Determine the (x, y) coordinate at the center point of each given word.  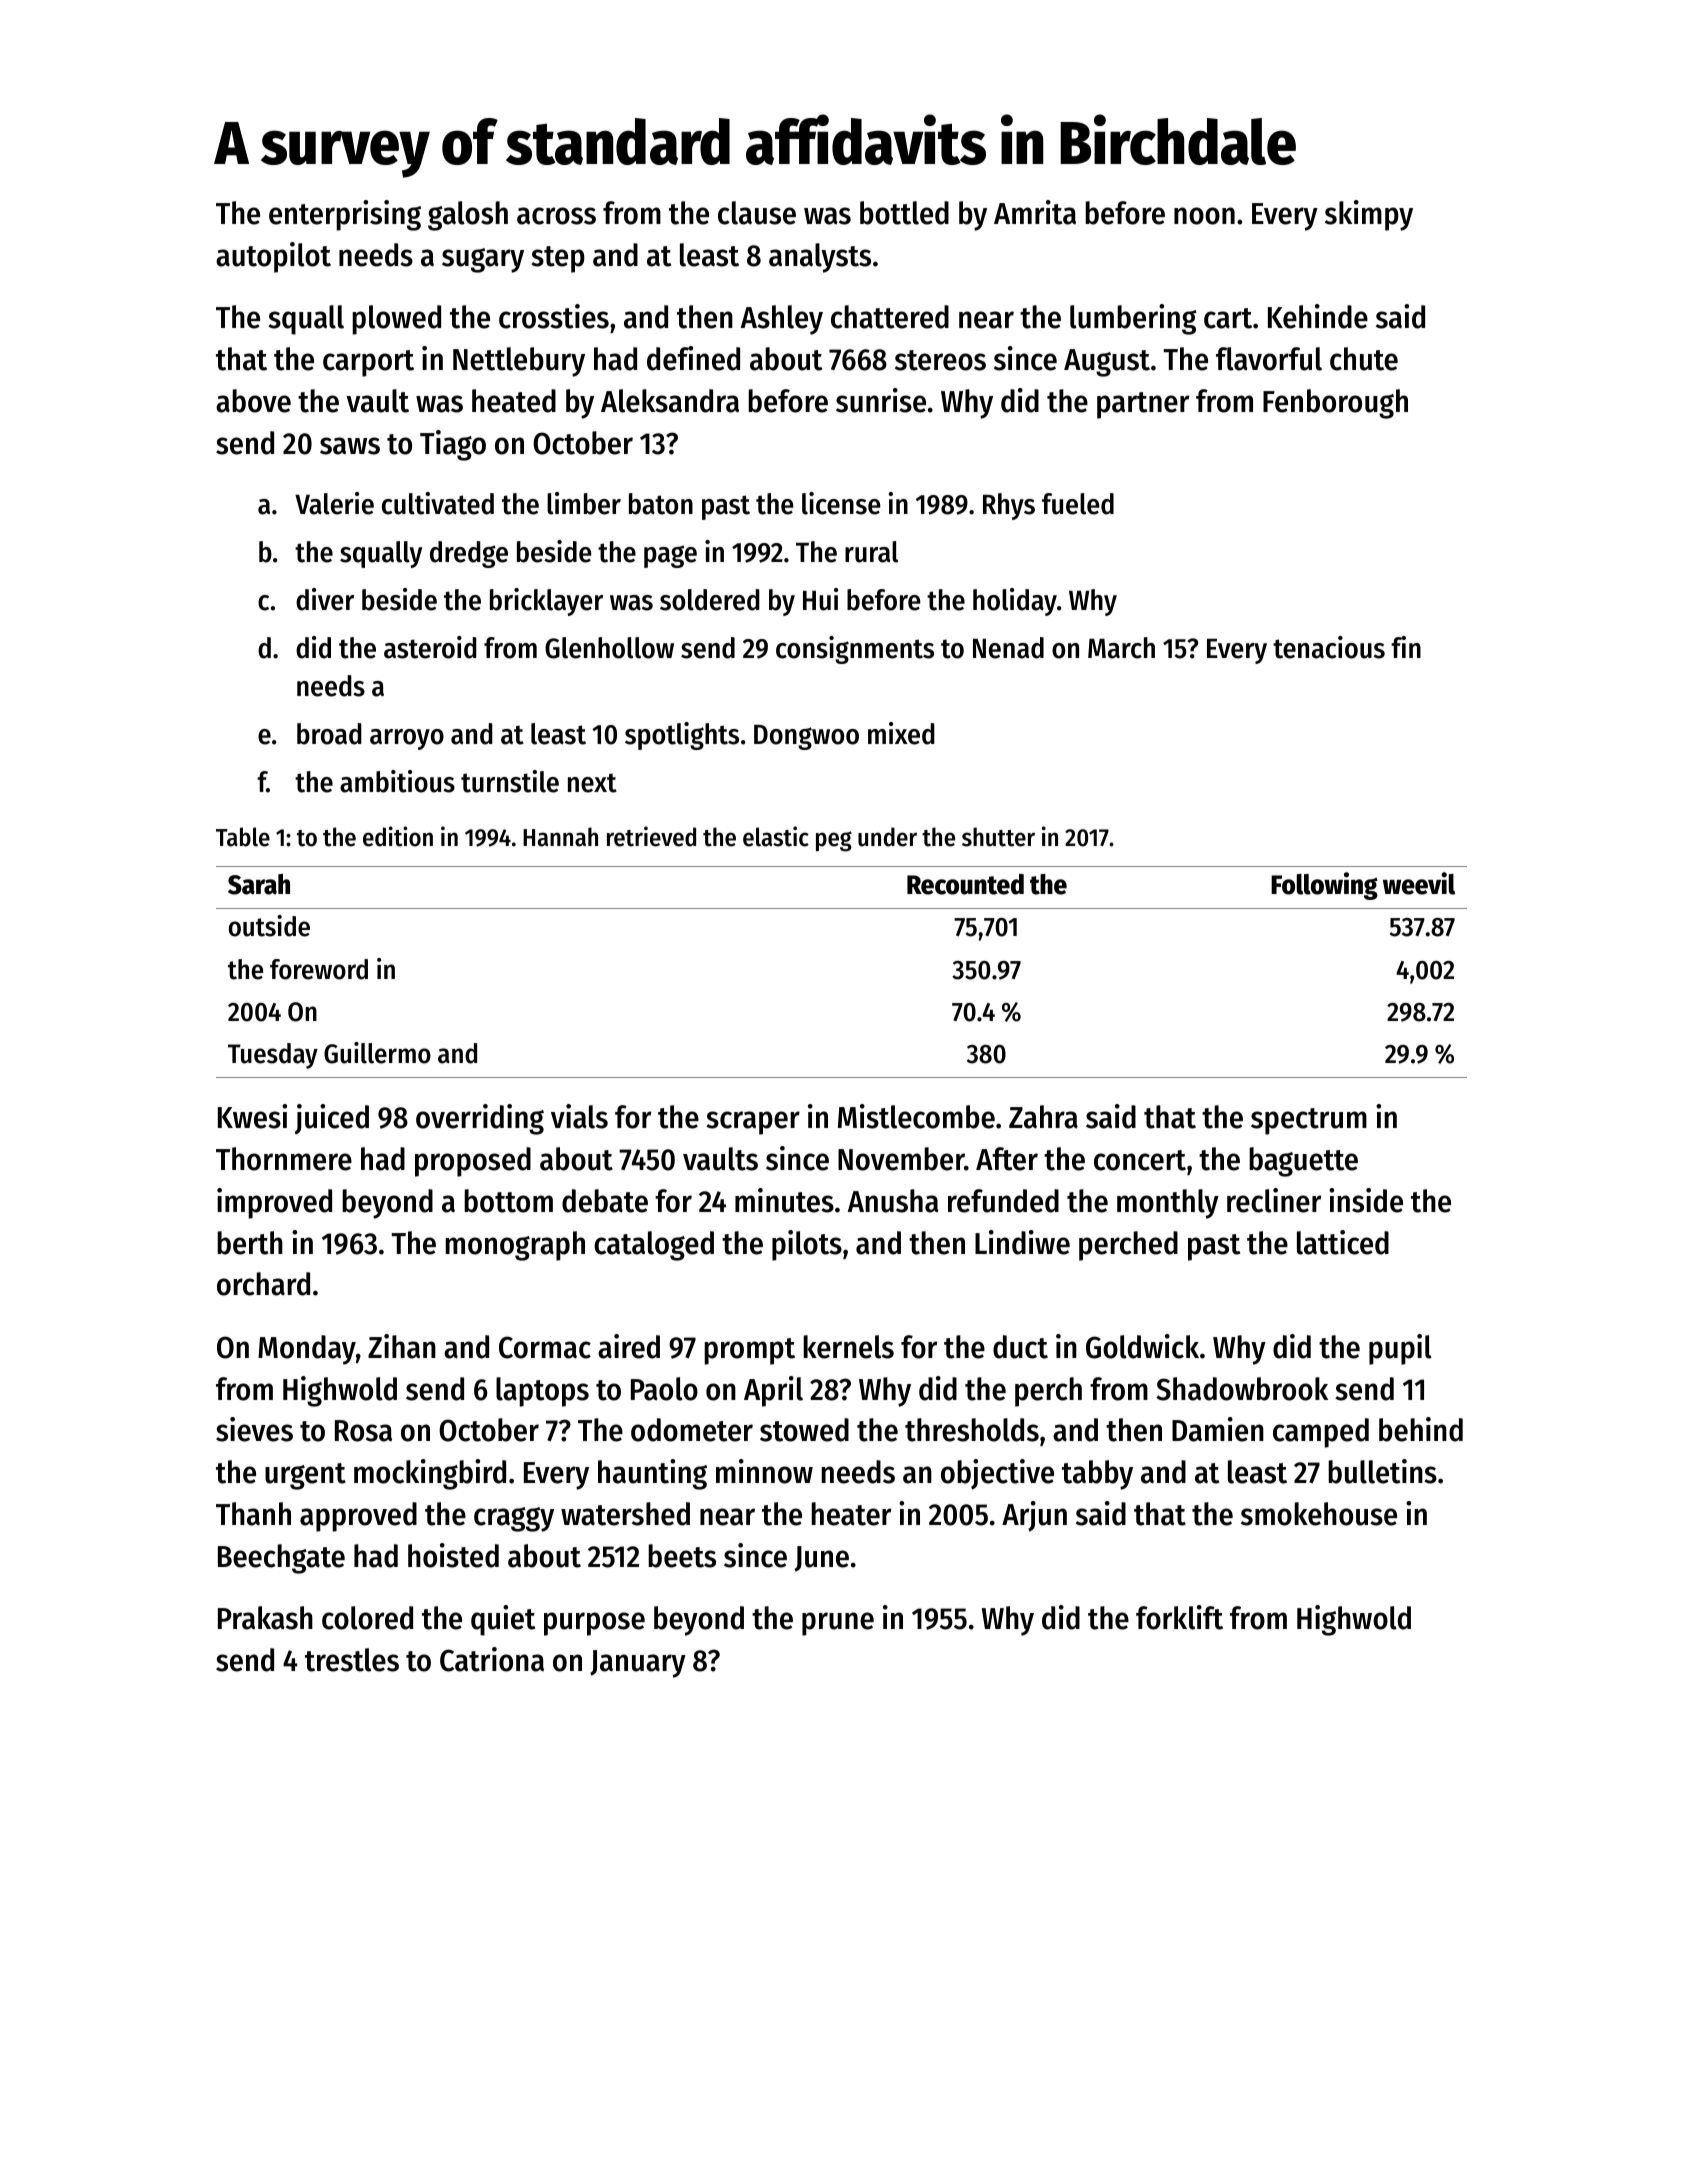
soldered (710, 600)
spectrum (1309, 1121)
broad (329, 734)
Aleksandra (670, 401)
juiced (332, 1119)
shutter (998, 837)
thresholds (972, 1430)
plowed (396, 320)
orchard (263, 1284)
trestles (352, 1660)
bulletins (1382, 1471)
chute (1364, 359)
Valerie (334, 503)
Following (1324, 886)
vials (579, 1116)
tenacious (1329, 647)
